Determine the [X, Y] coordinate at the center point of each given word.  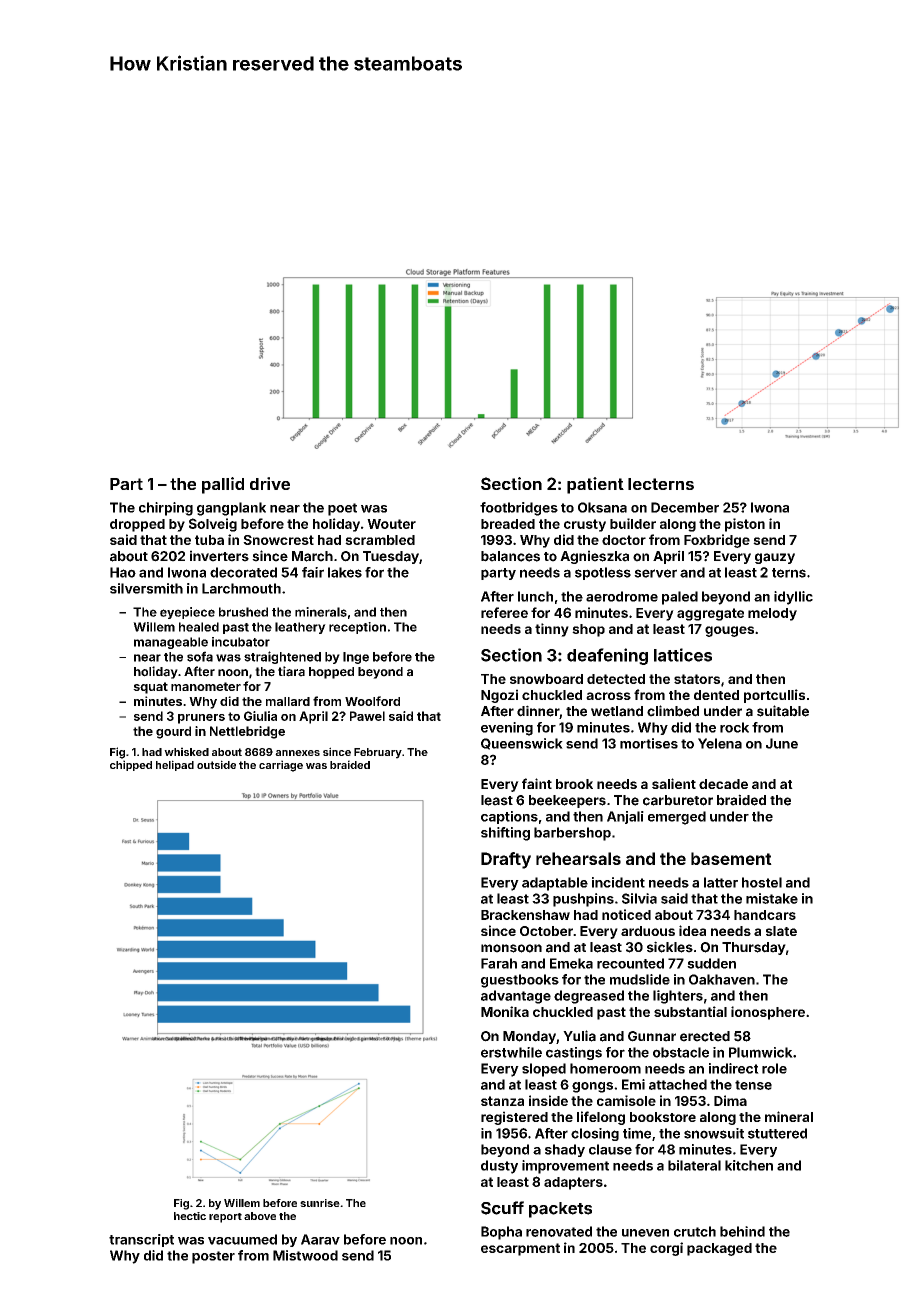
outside [216, 764]
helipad [175, 765]
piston [745, 525]
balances [510, 556]
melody [772, 614]
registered [514, 1118]
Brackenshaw [525, 915]
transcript [141, 1240]
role [774, 1068]
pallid [223, 485]
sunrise [320, 1203]
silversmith [146, 588]
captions [509, 817]
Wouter [391, 524]
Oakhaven [722, 979]
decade [723, 784]
